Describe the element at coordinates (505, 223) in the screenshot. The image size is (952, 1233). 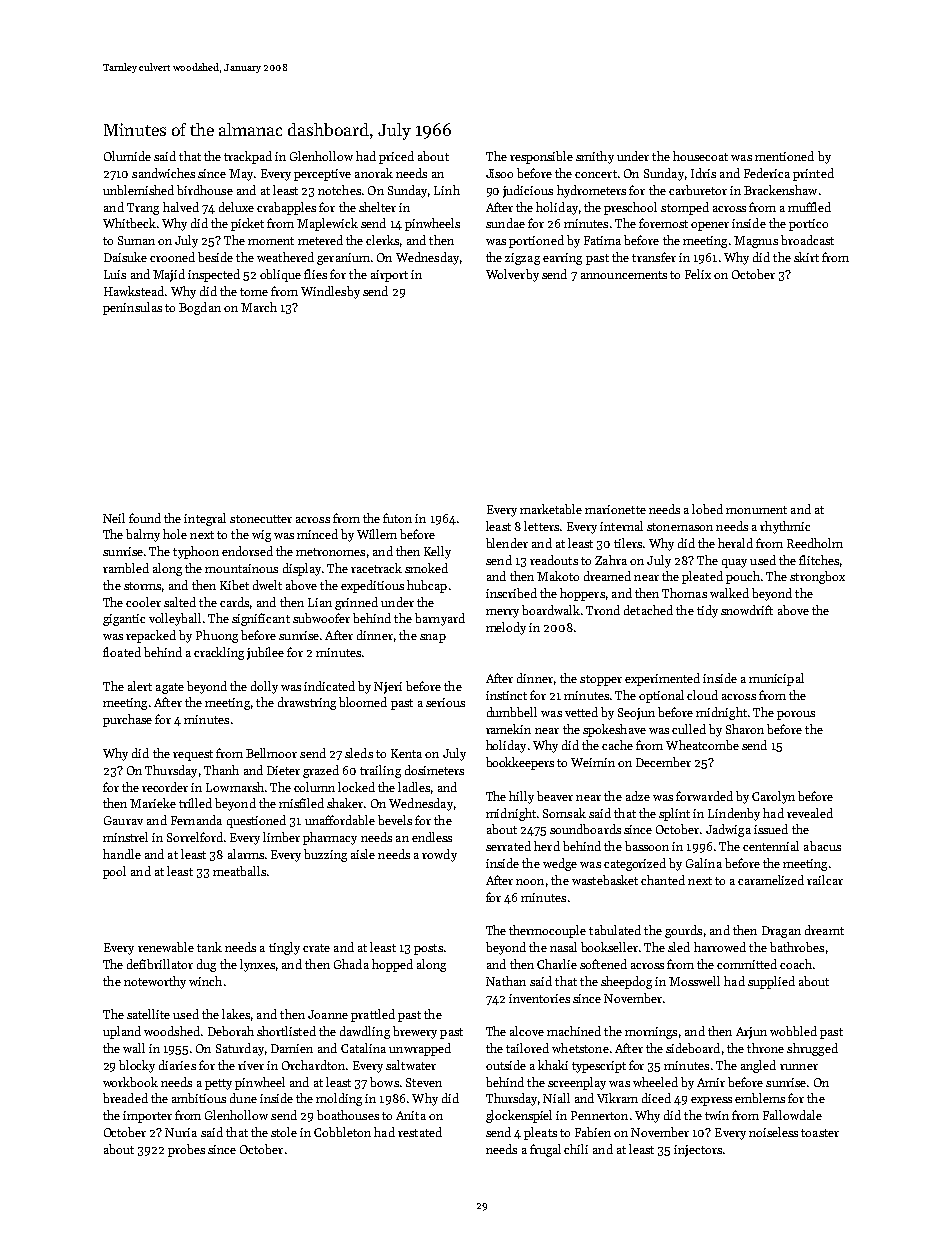
I see `sundae` at that location.
